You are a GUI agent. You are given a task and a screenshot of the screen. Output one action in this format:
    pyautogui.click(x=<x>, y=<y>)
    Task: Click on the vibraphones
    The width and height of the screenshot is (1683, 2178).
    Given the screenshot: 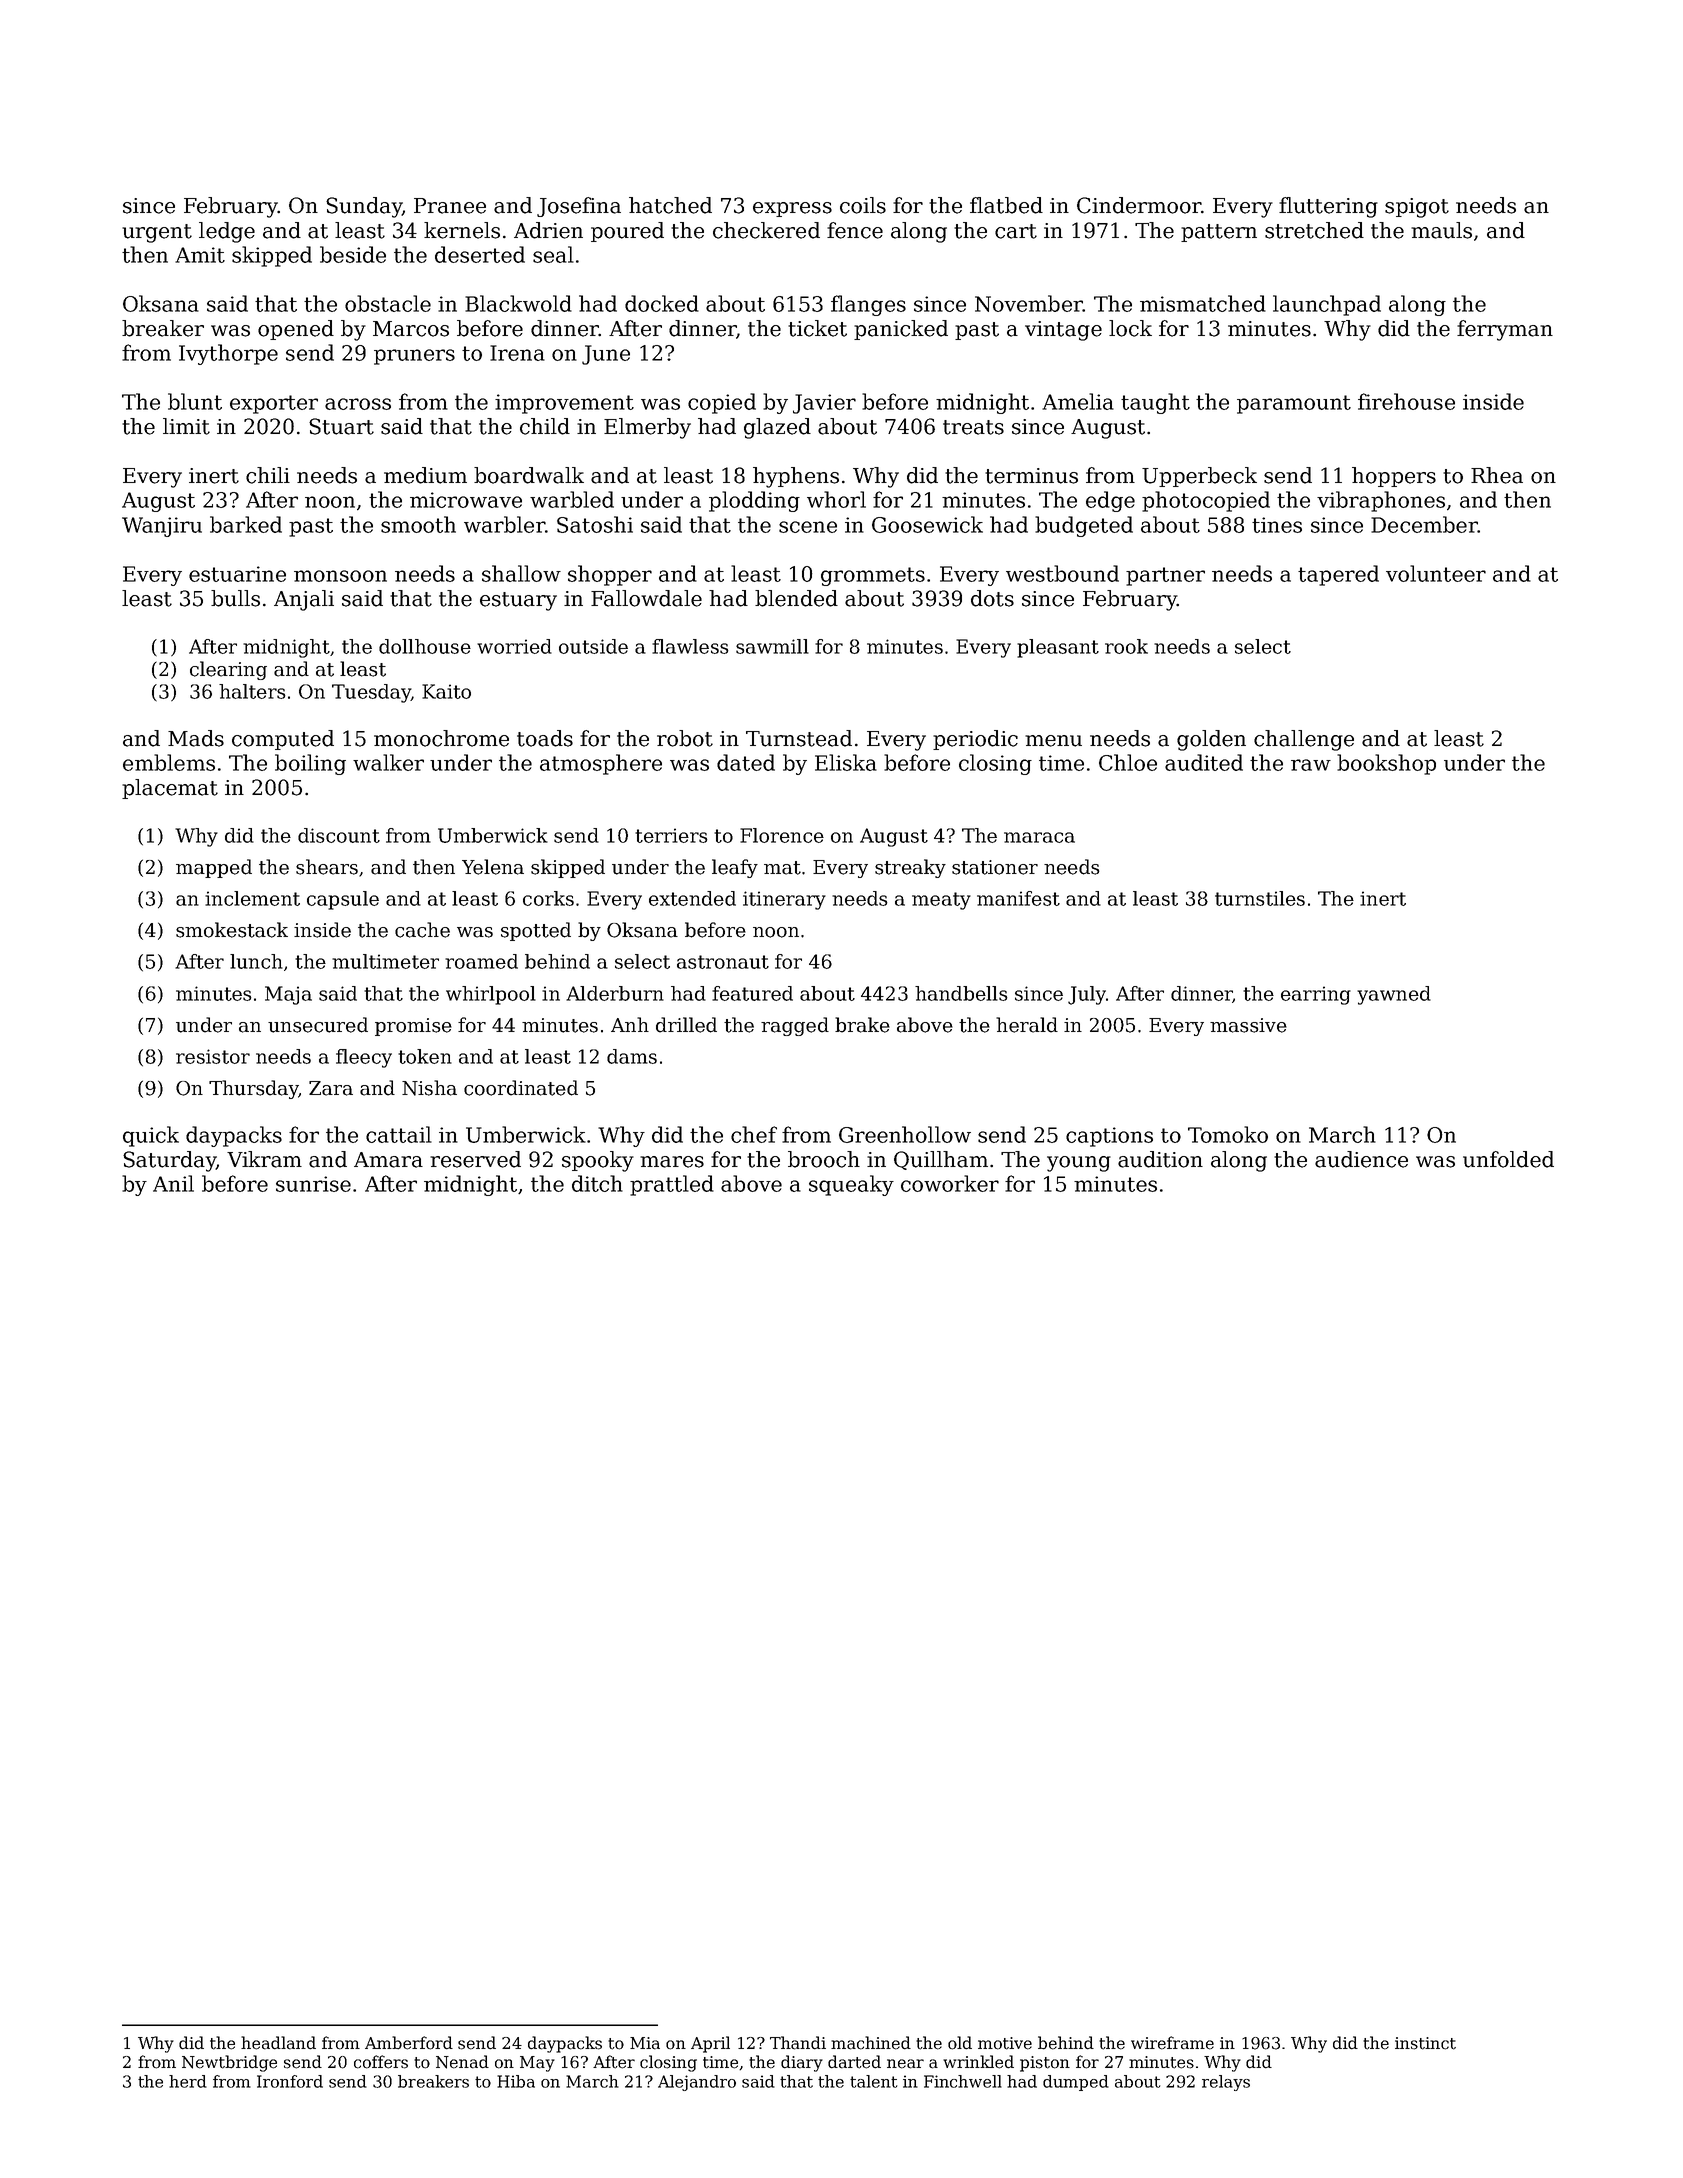 What is the action you would take?
    pyautogui.click(x=1381, y=501)
